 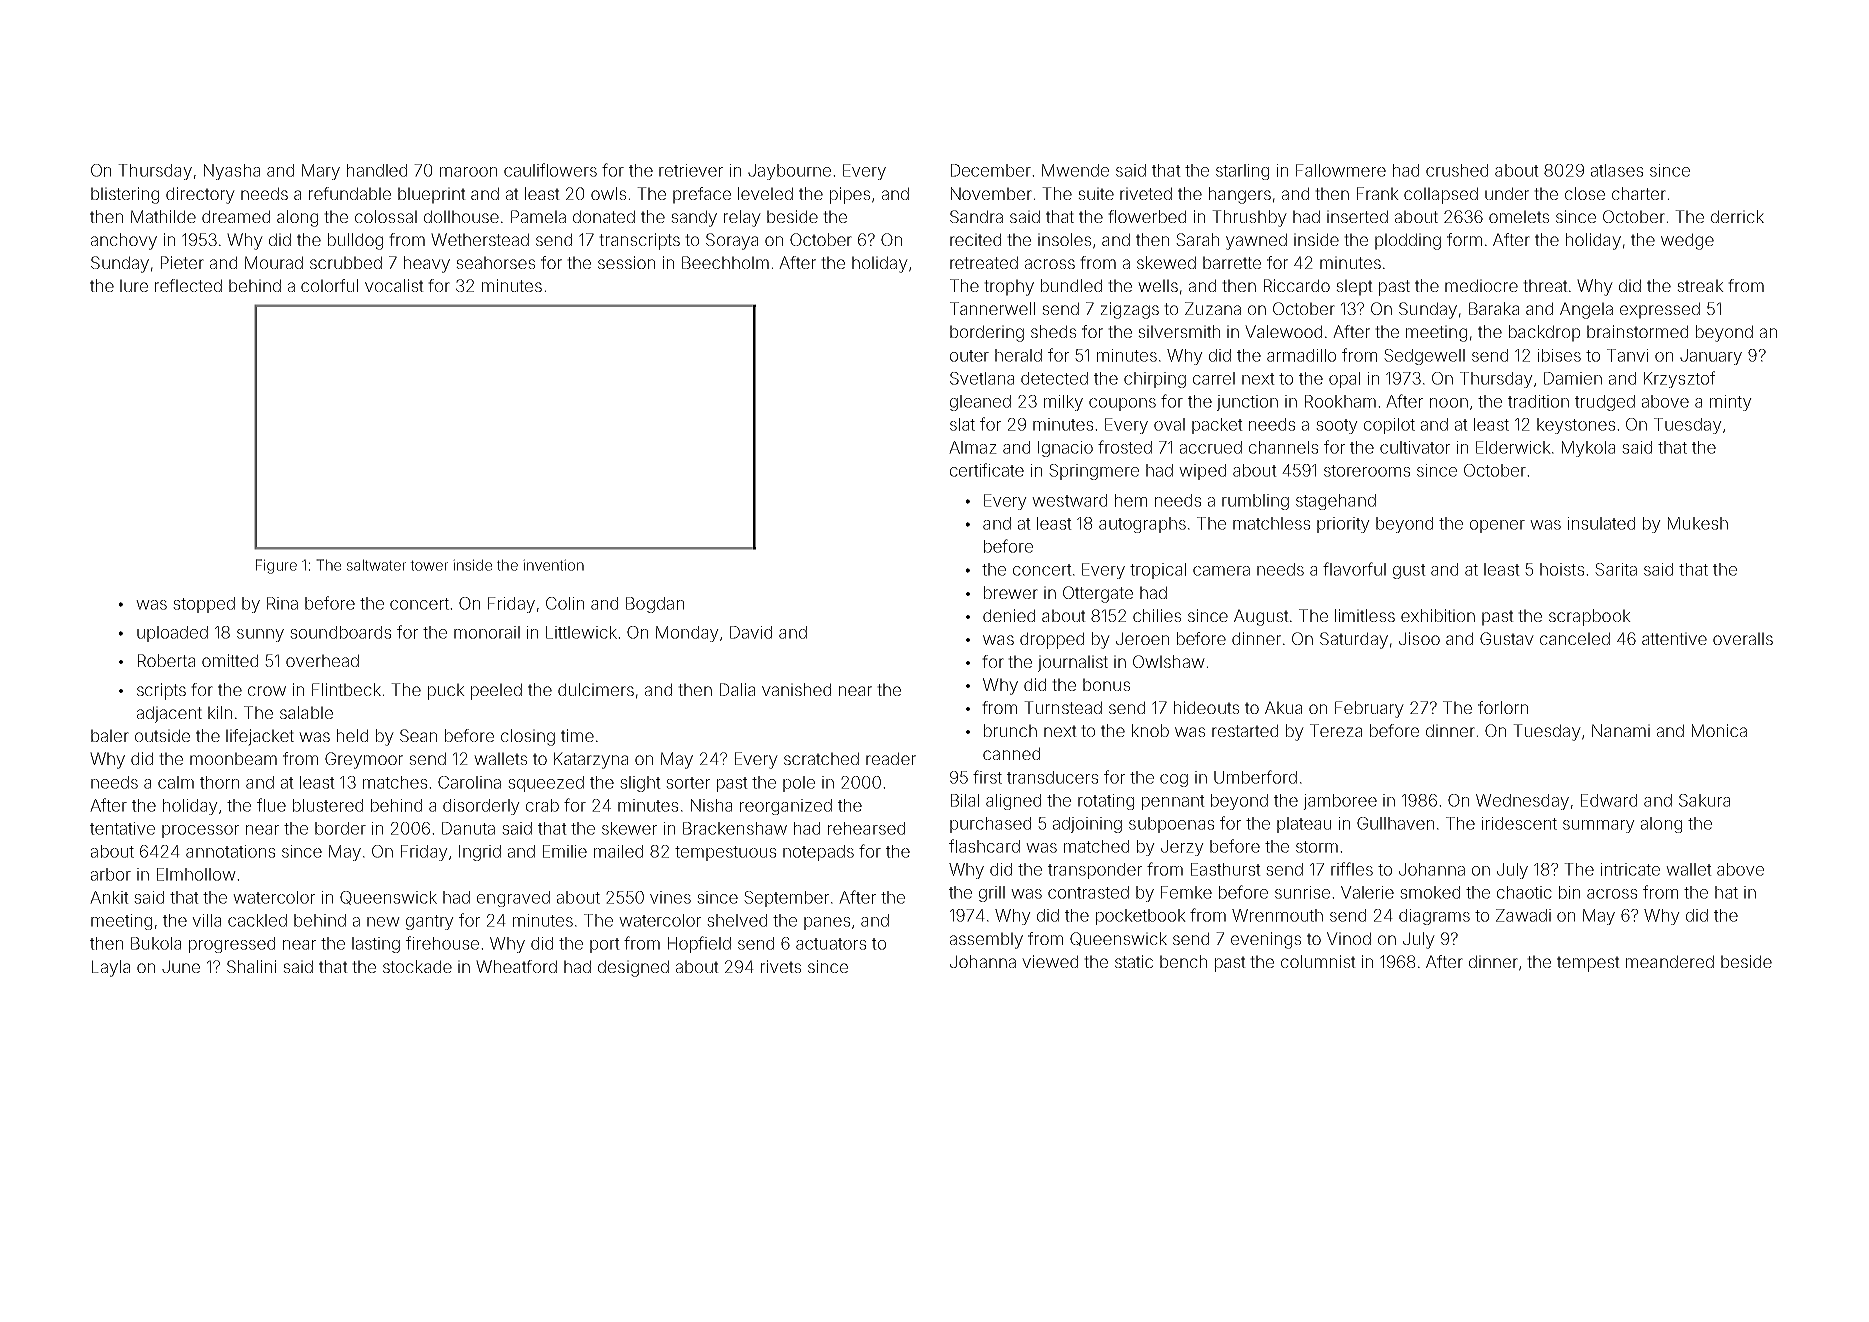 What do you see at coordinates (626, 262) in the page?
I see `session` at bounding box center [626, 262].
